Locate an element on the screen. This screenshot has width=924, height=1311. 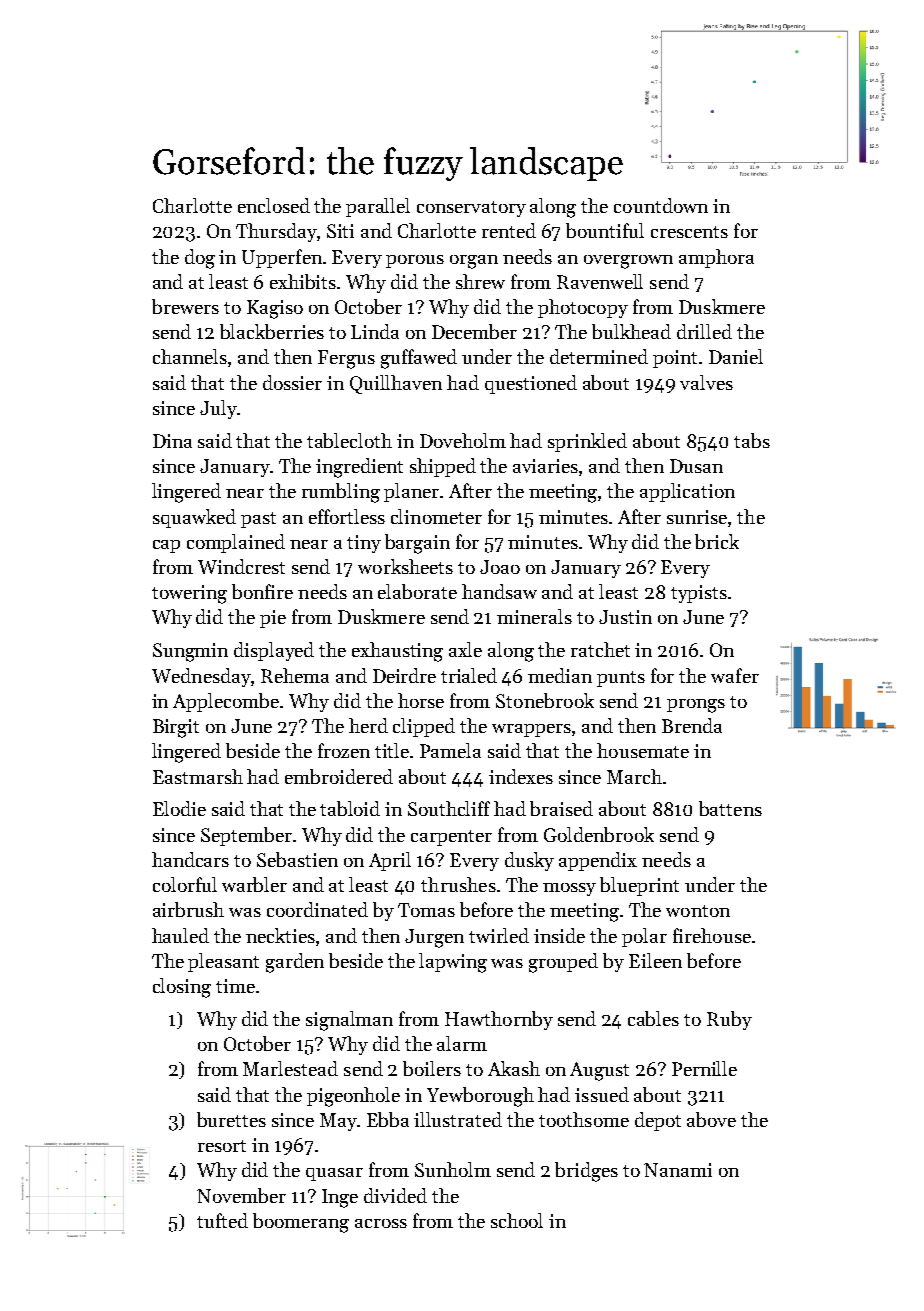
overgrown is located at coordinates (628, 262).
